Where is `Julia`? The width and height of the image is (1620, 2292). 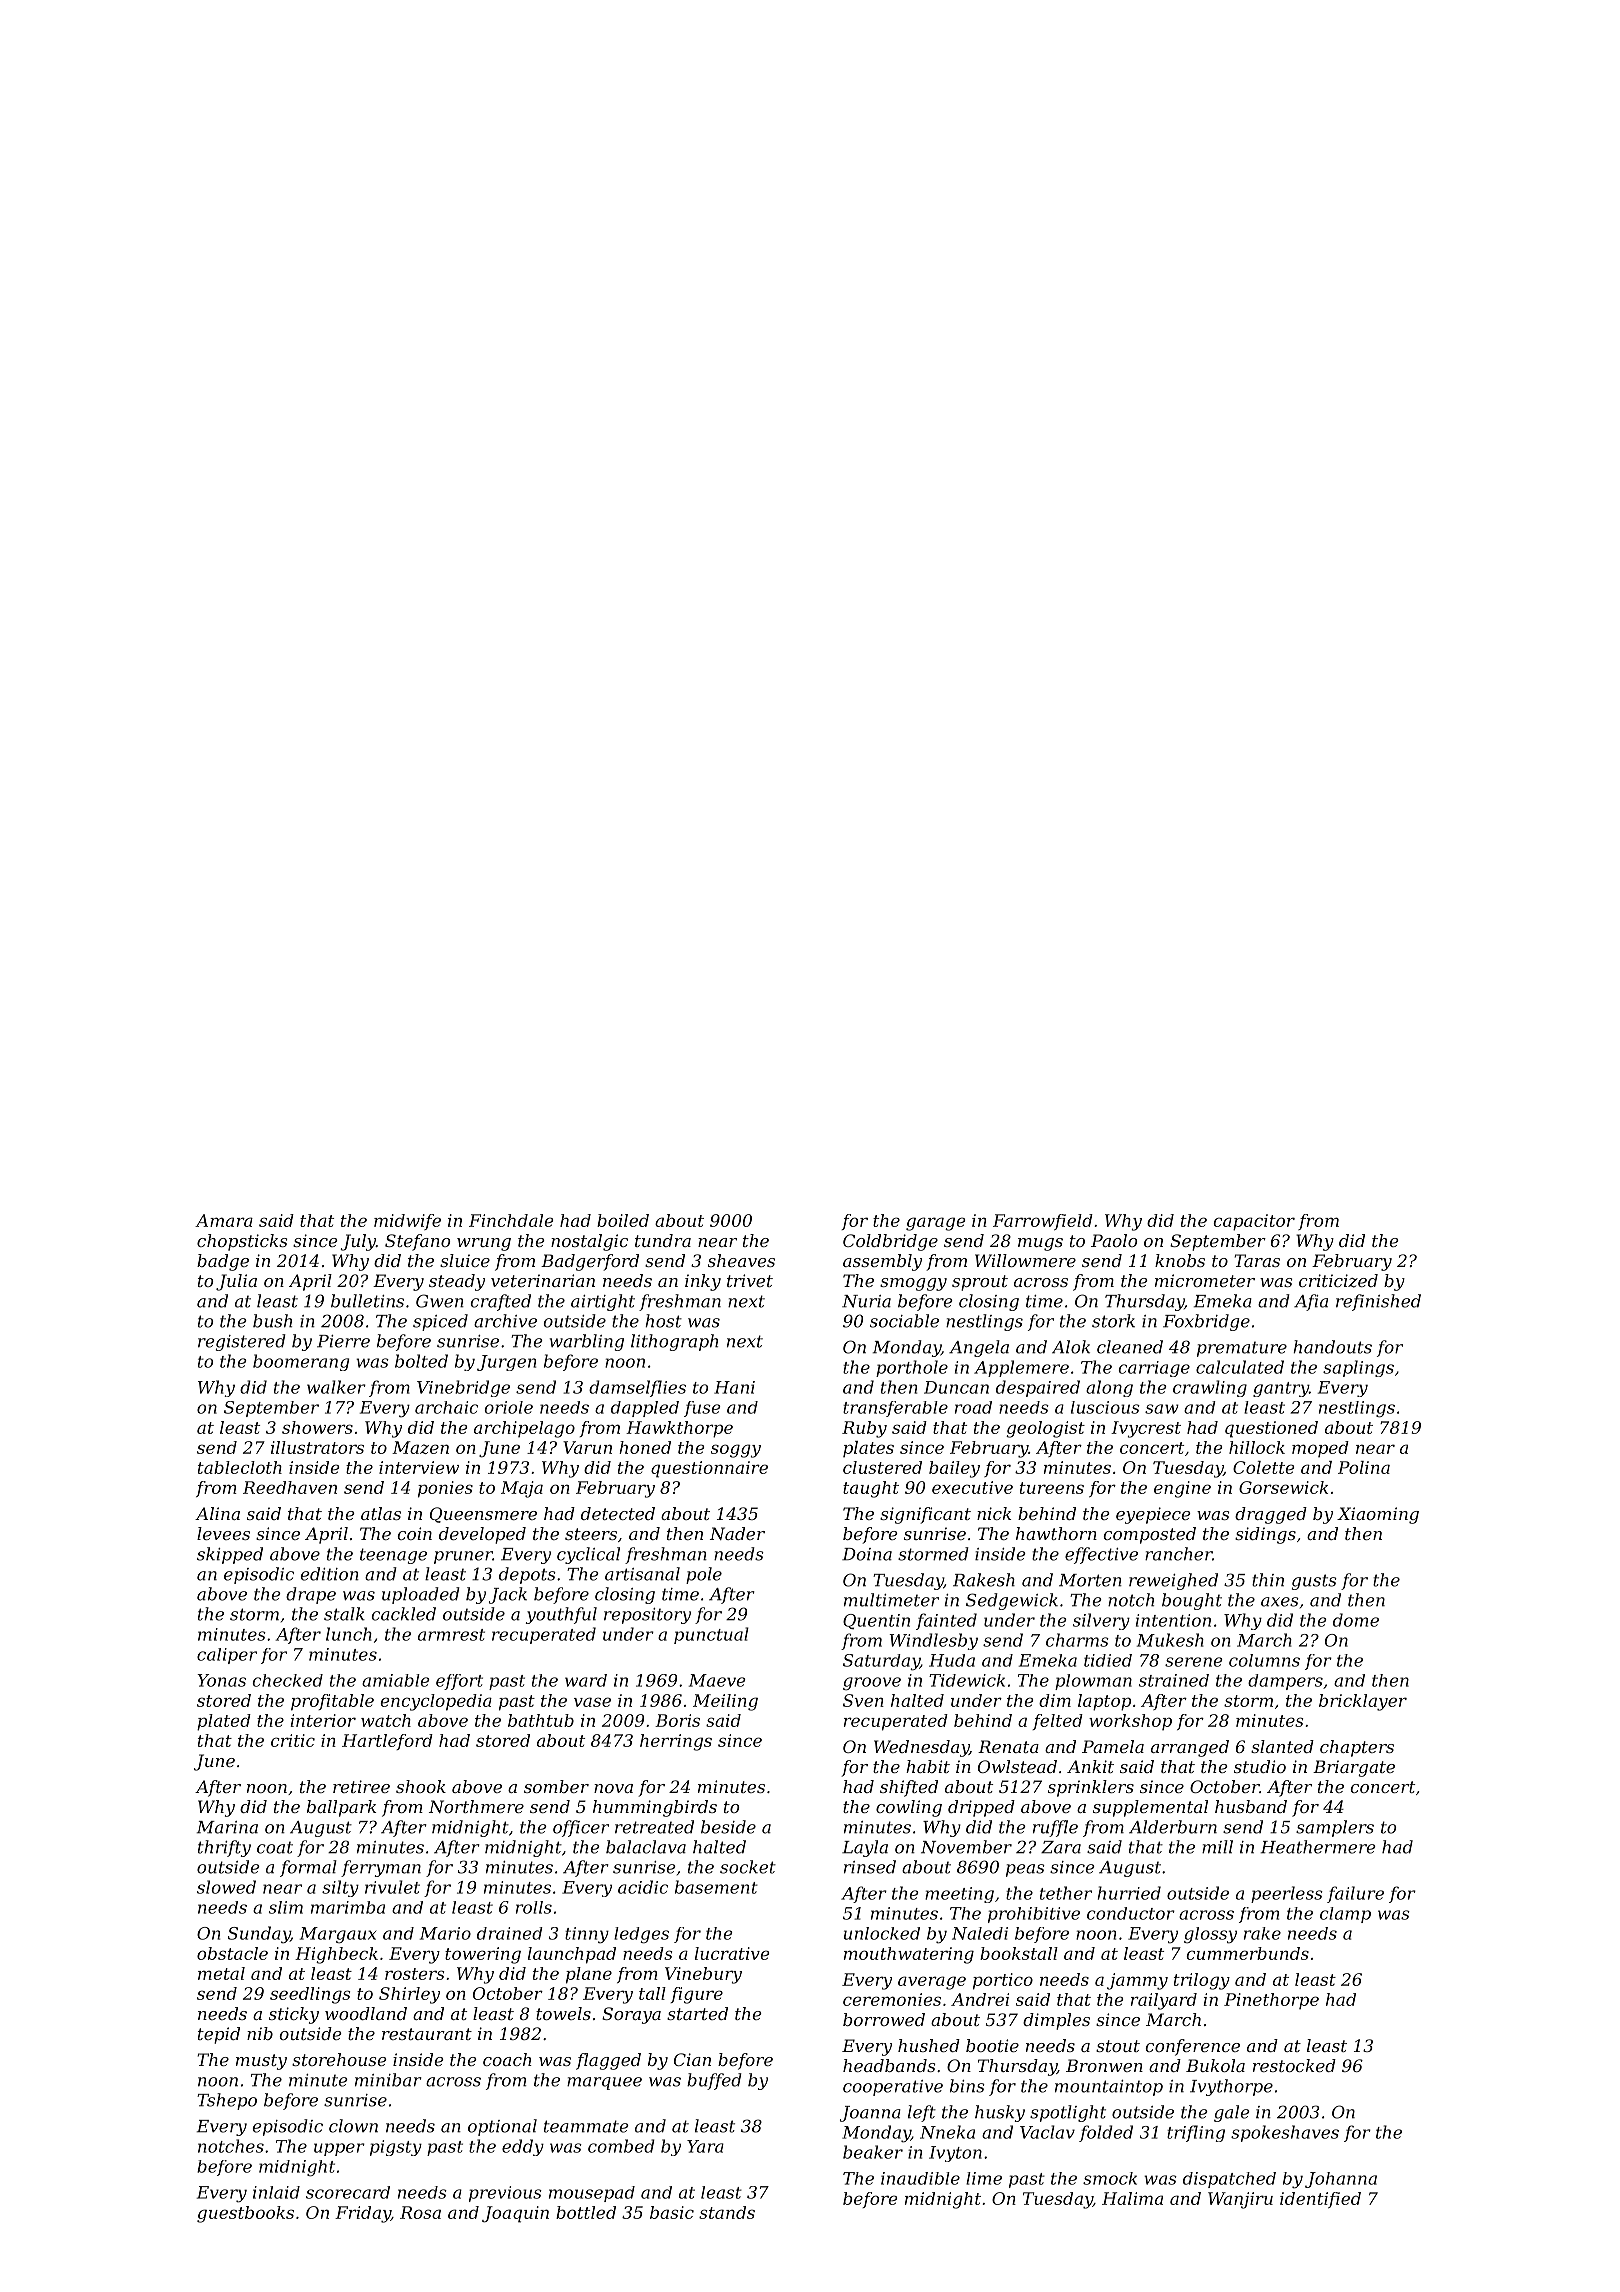
Julia is located at coordinates (236, 1282).
